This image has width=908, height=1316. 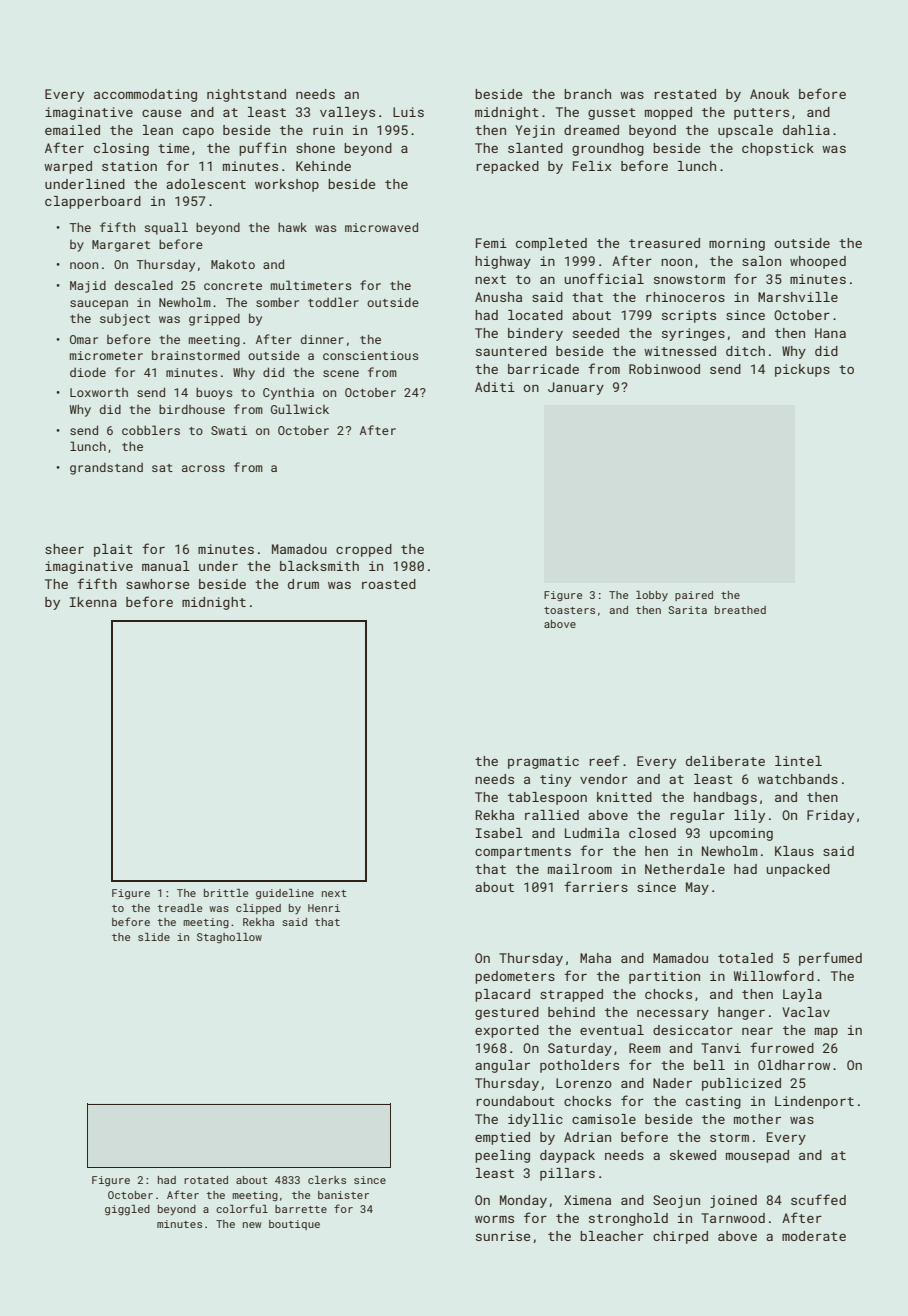 I want to click on cropped, so click(x=364, y=550).
